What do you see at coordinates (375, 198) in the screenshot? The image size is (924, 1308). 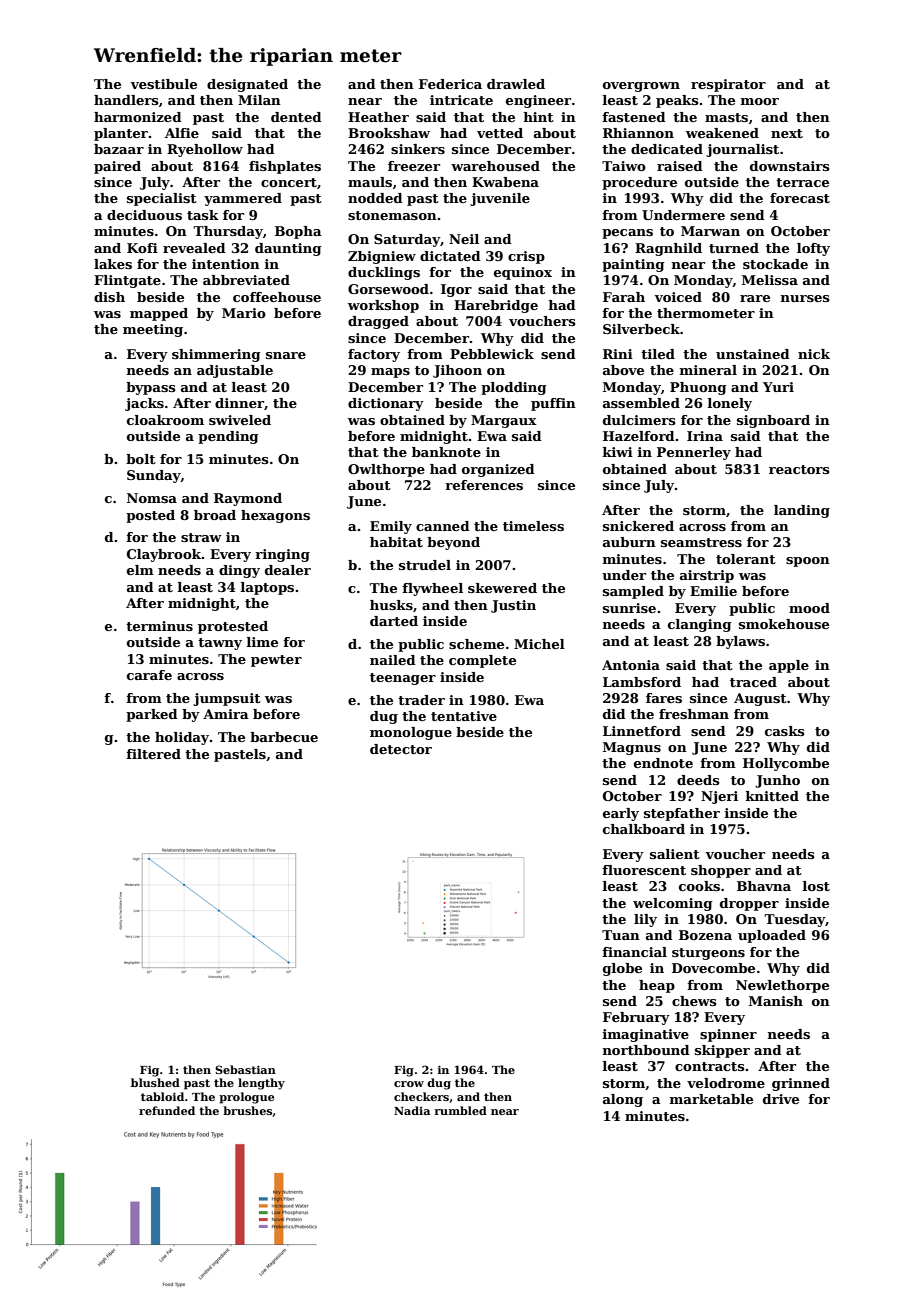 I see `nodded` at bounding box center [375, 198].
